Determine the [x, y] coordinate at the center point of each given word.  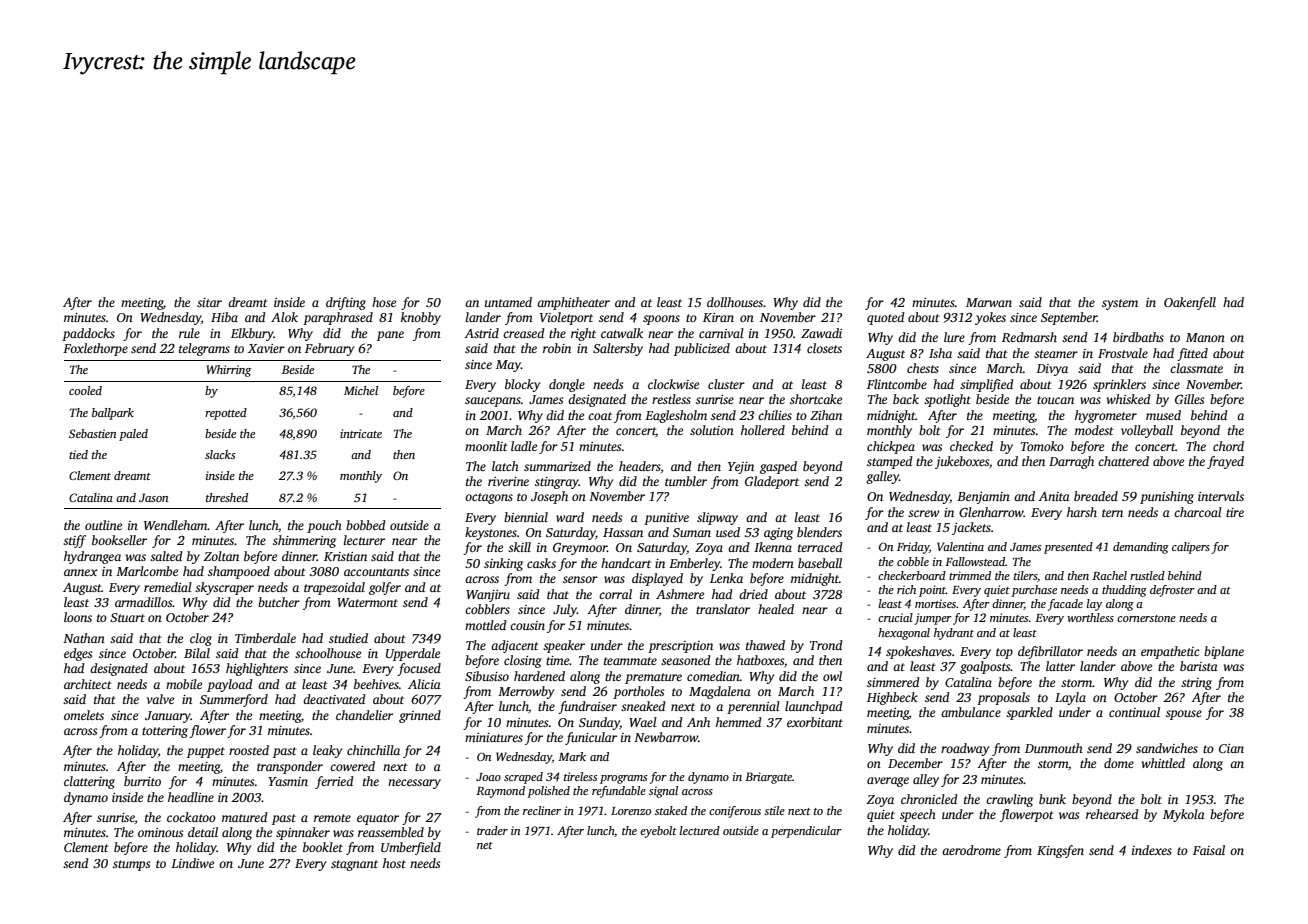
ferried [334, 782]
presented [1068, 548]
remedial [168, 587]
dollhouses [735, 302]
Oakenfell [1190, 303]
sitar [209, 302]
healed [776, 609]
